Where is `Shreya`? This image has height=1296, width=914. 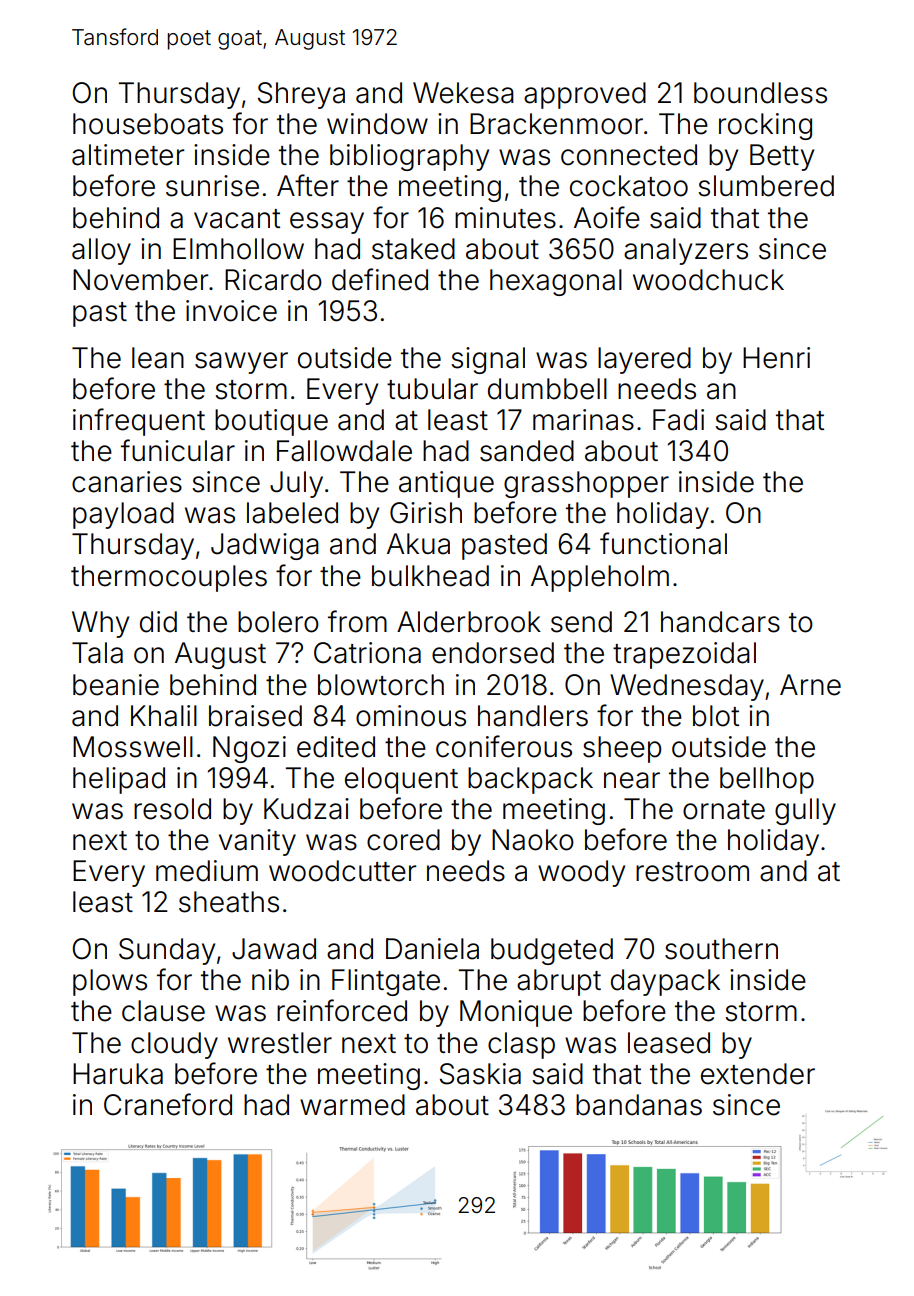
Shreya is located at coordinates (301, 95).
